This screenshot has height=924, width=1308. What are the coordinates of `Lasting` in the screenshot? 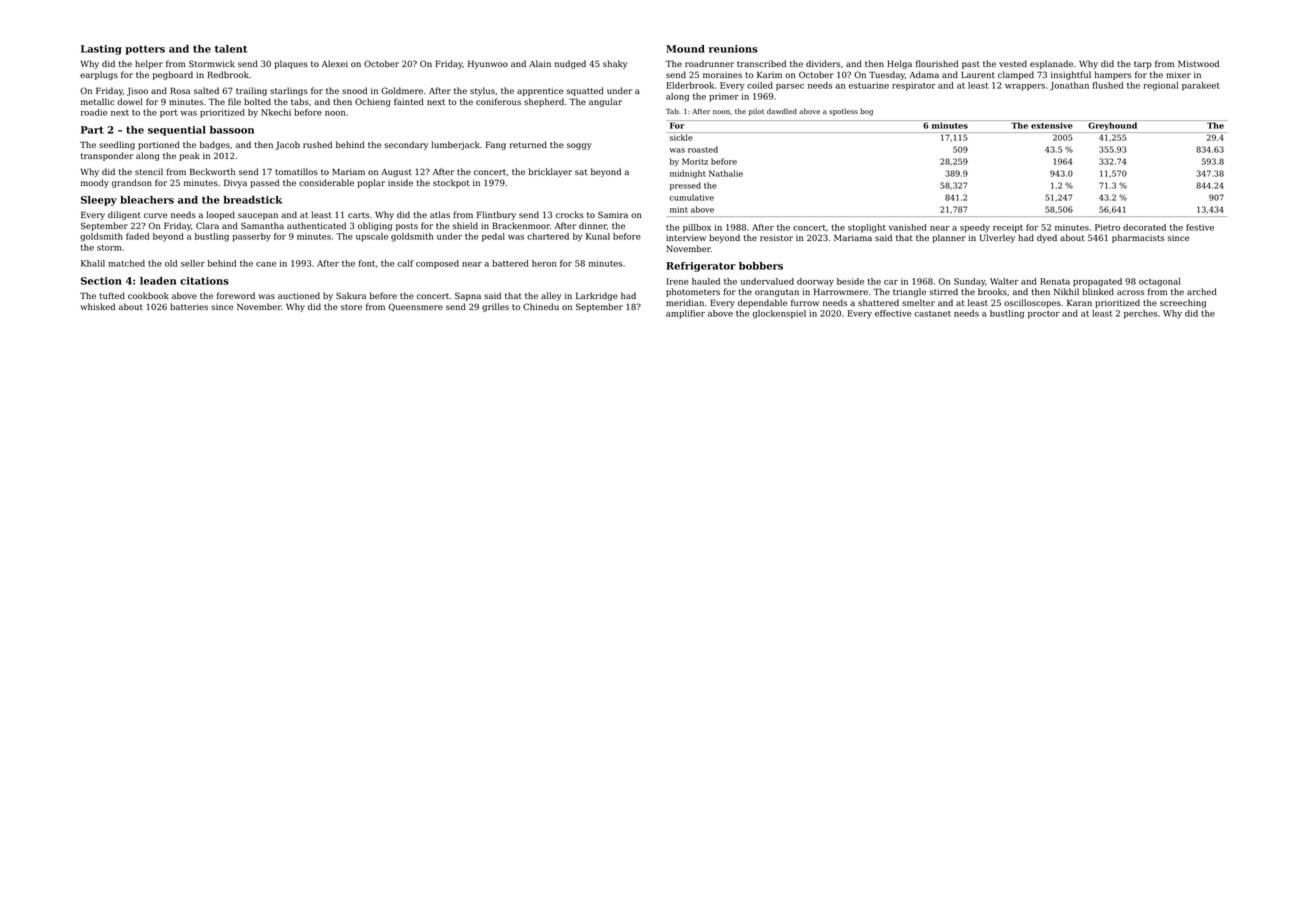 It's located at (101, 50).
